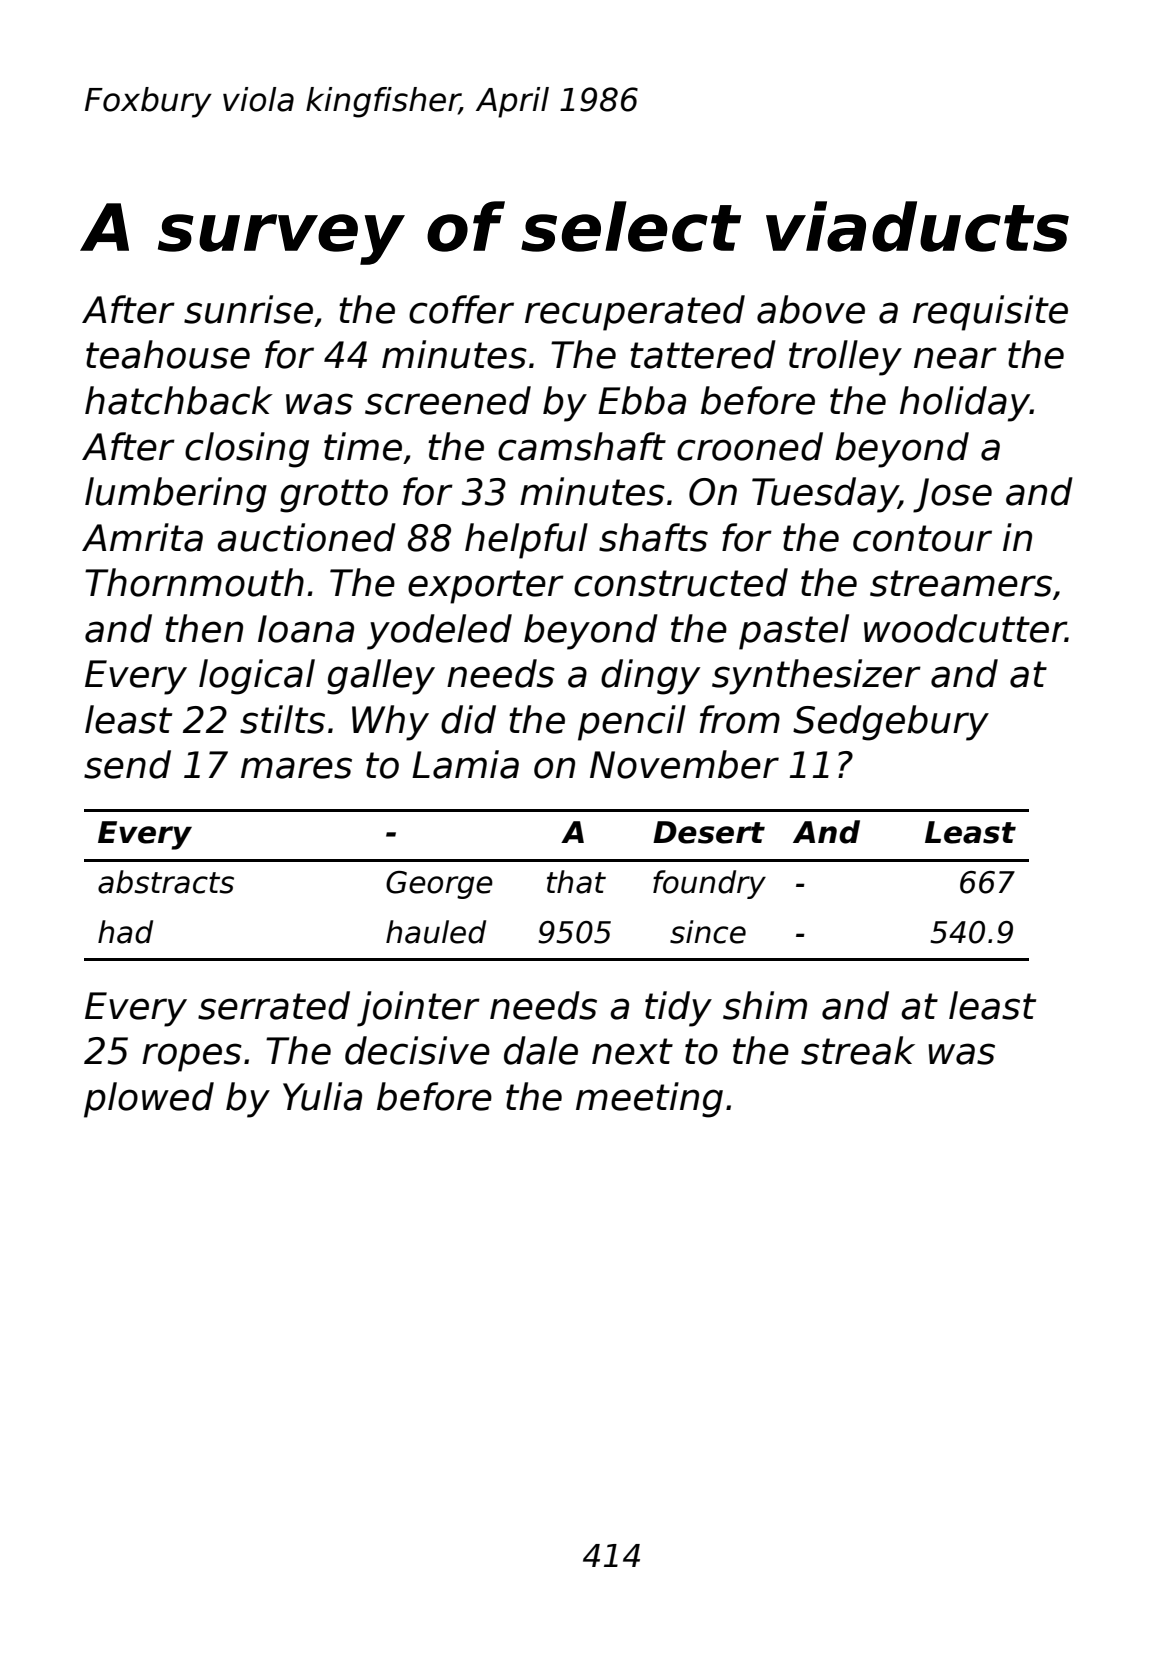 The width and height of the screenshot is (1165, 1654). Describe the element at coordinates (825, 495) in the screenshot. I see `Tuesday` at that location.
